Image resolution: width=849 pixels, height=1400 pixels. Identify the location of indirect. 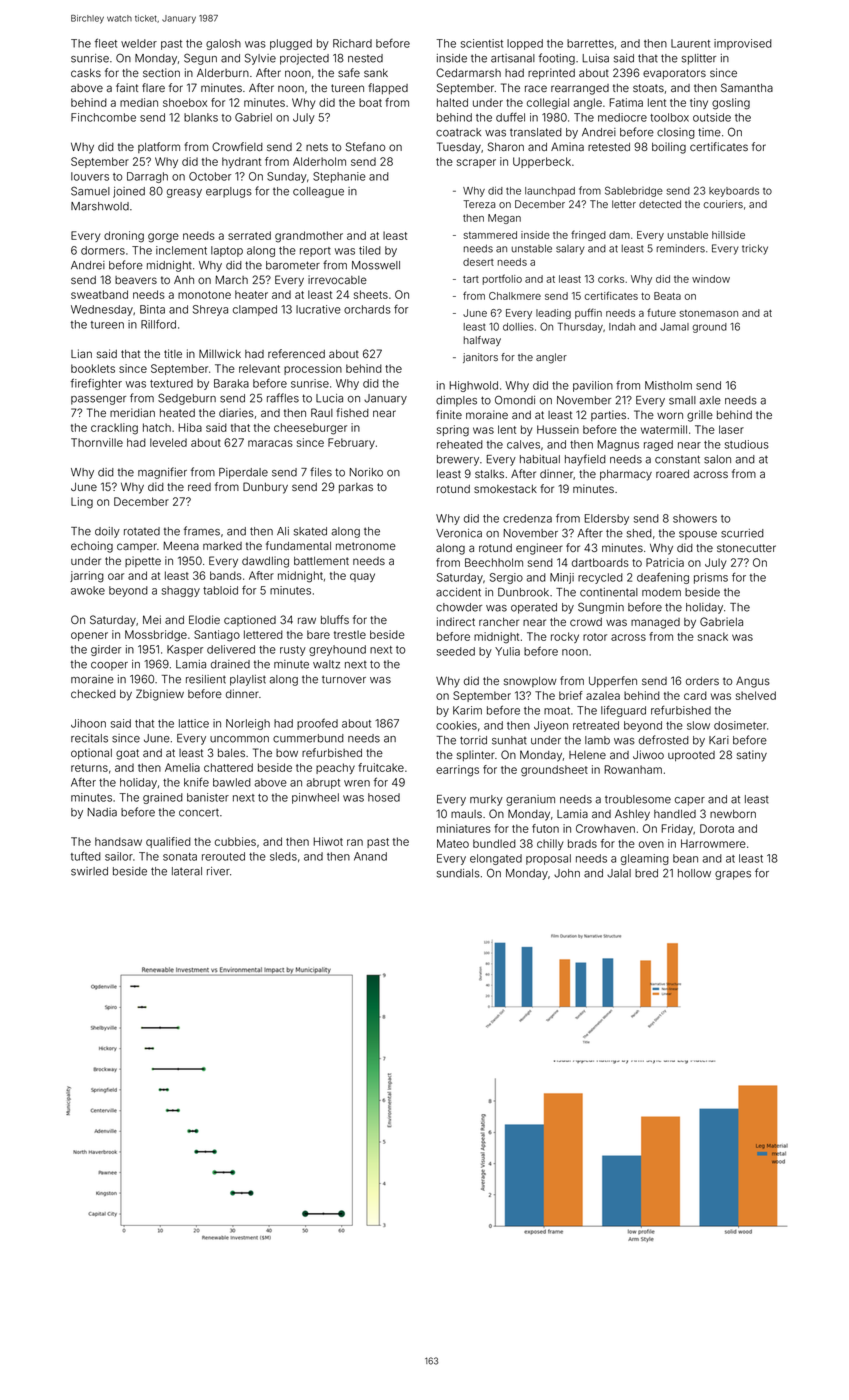
(456, 621).
